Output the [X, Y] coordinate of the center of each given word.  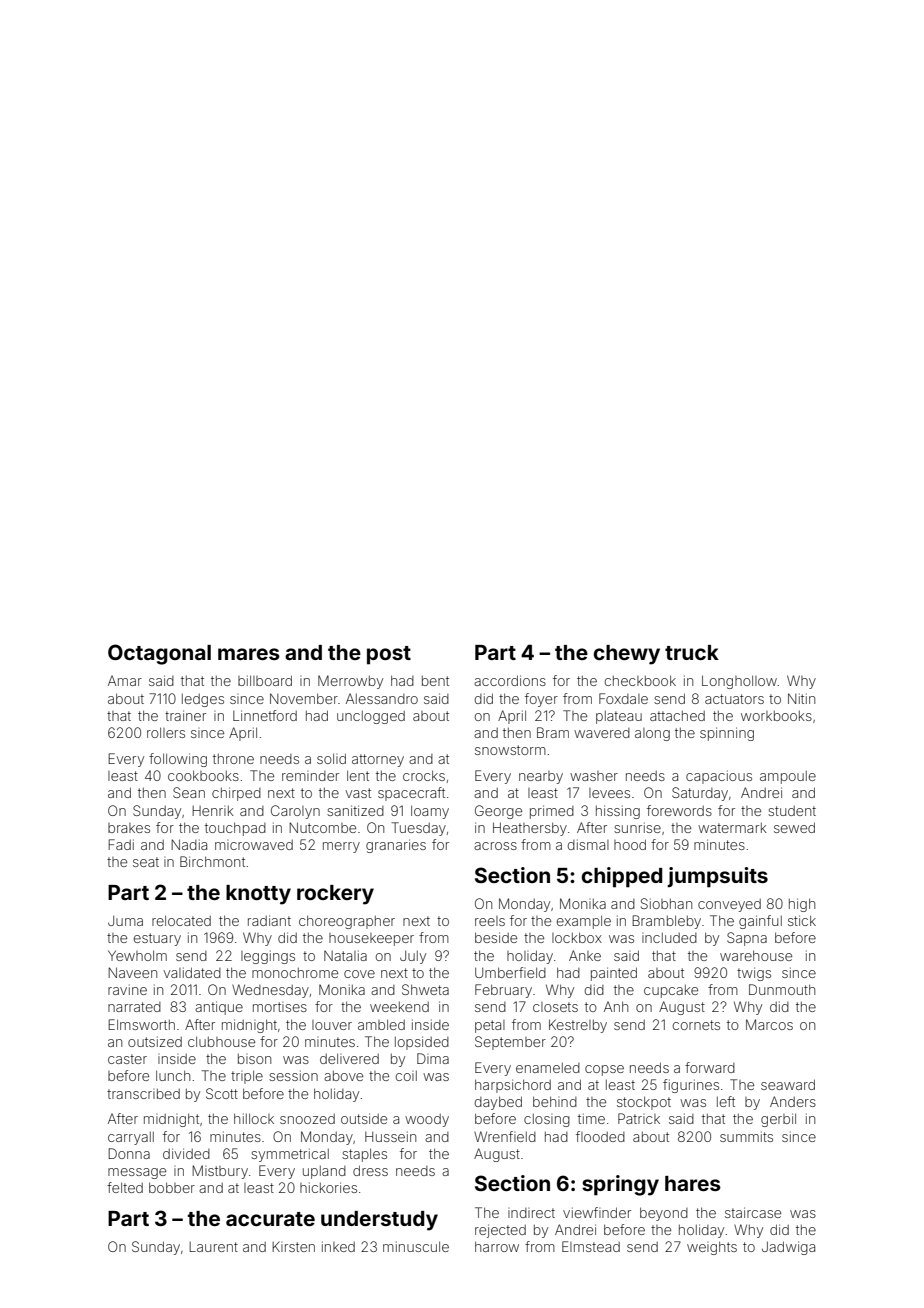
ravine [127, 989]
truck [692, 652]
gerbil [778, 1120]
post [389, 655]
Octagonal [159, 654]
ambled [381, 1024]
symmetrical [290, 1155]
